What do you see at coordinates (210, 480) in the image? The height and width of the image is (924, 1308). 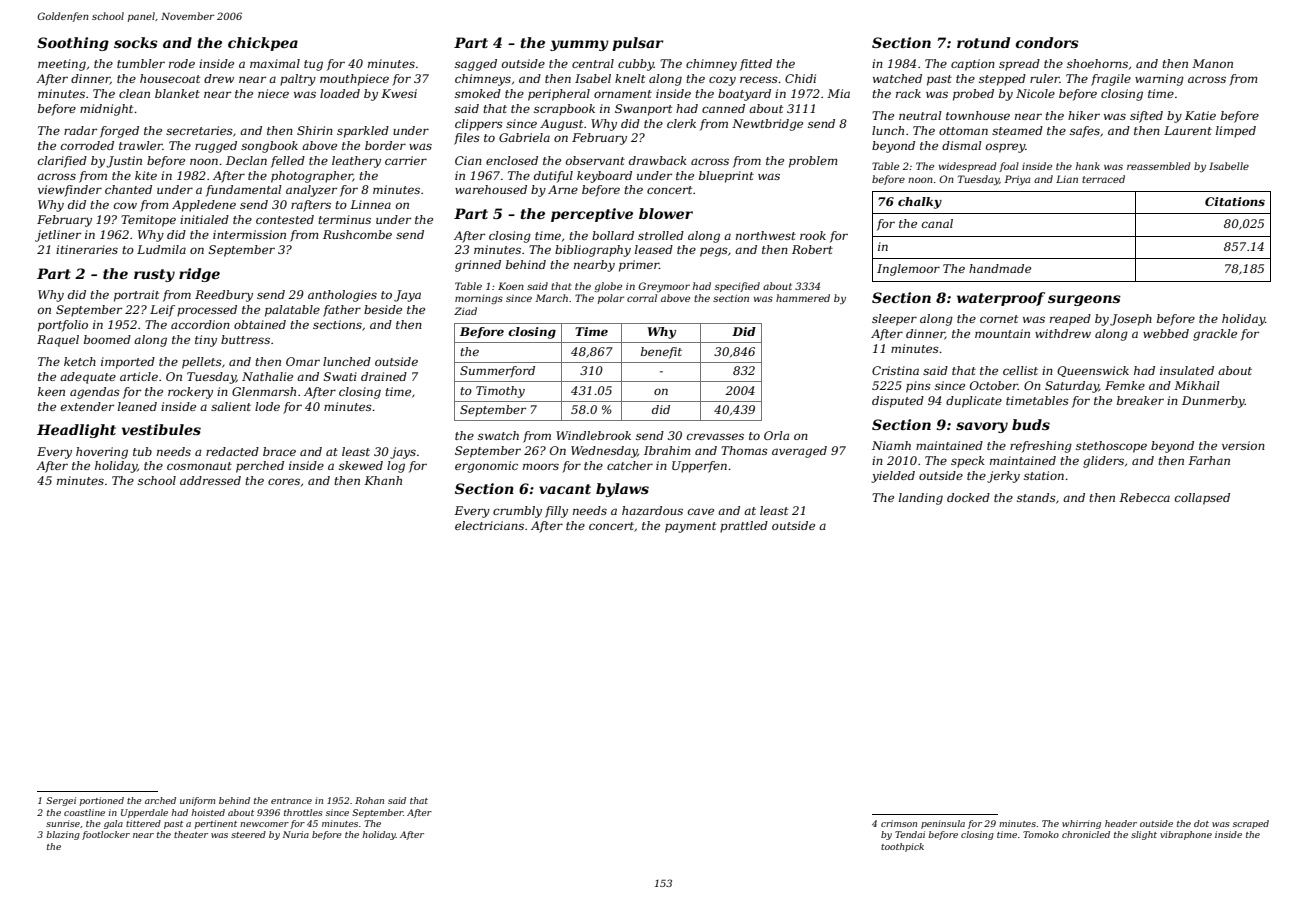 I see `addressed` at bounding box center [210, 480].
